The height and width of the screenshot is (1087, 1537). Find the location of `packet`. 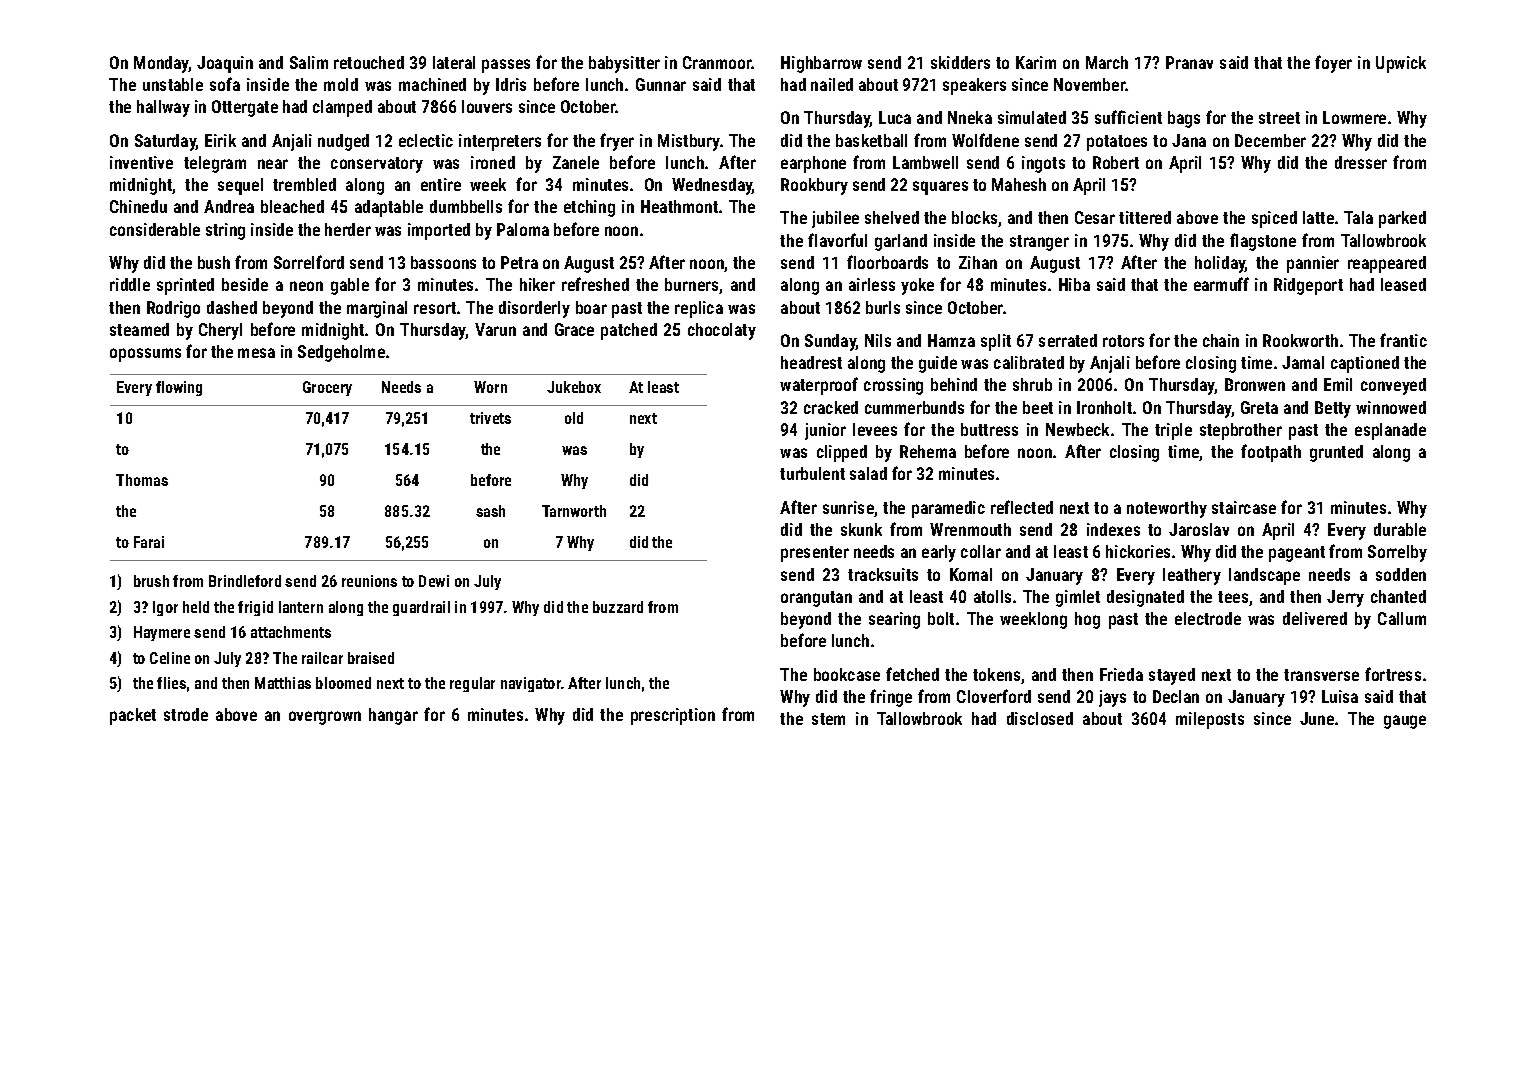

packet is located at coordinates (133, 716).
